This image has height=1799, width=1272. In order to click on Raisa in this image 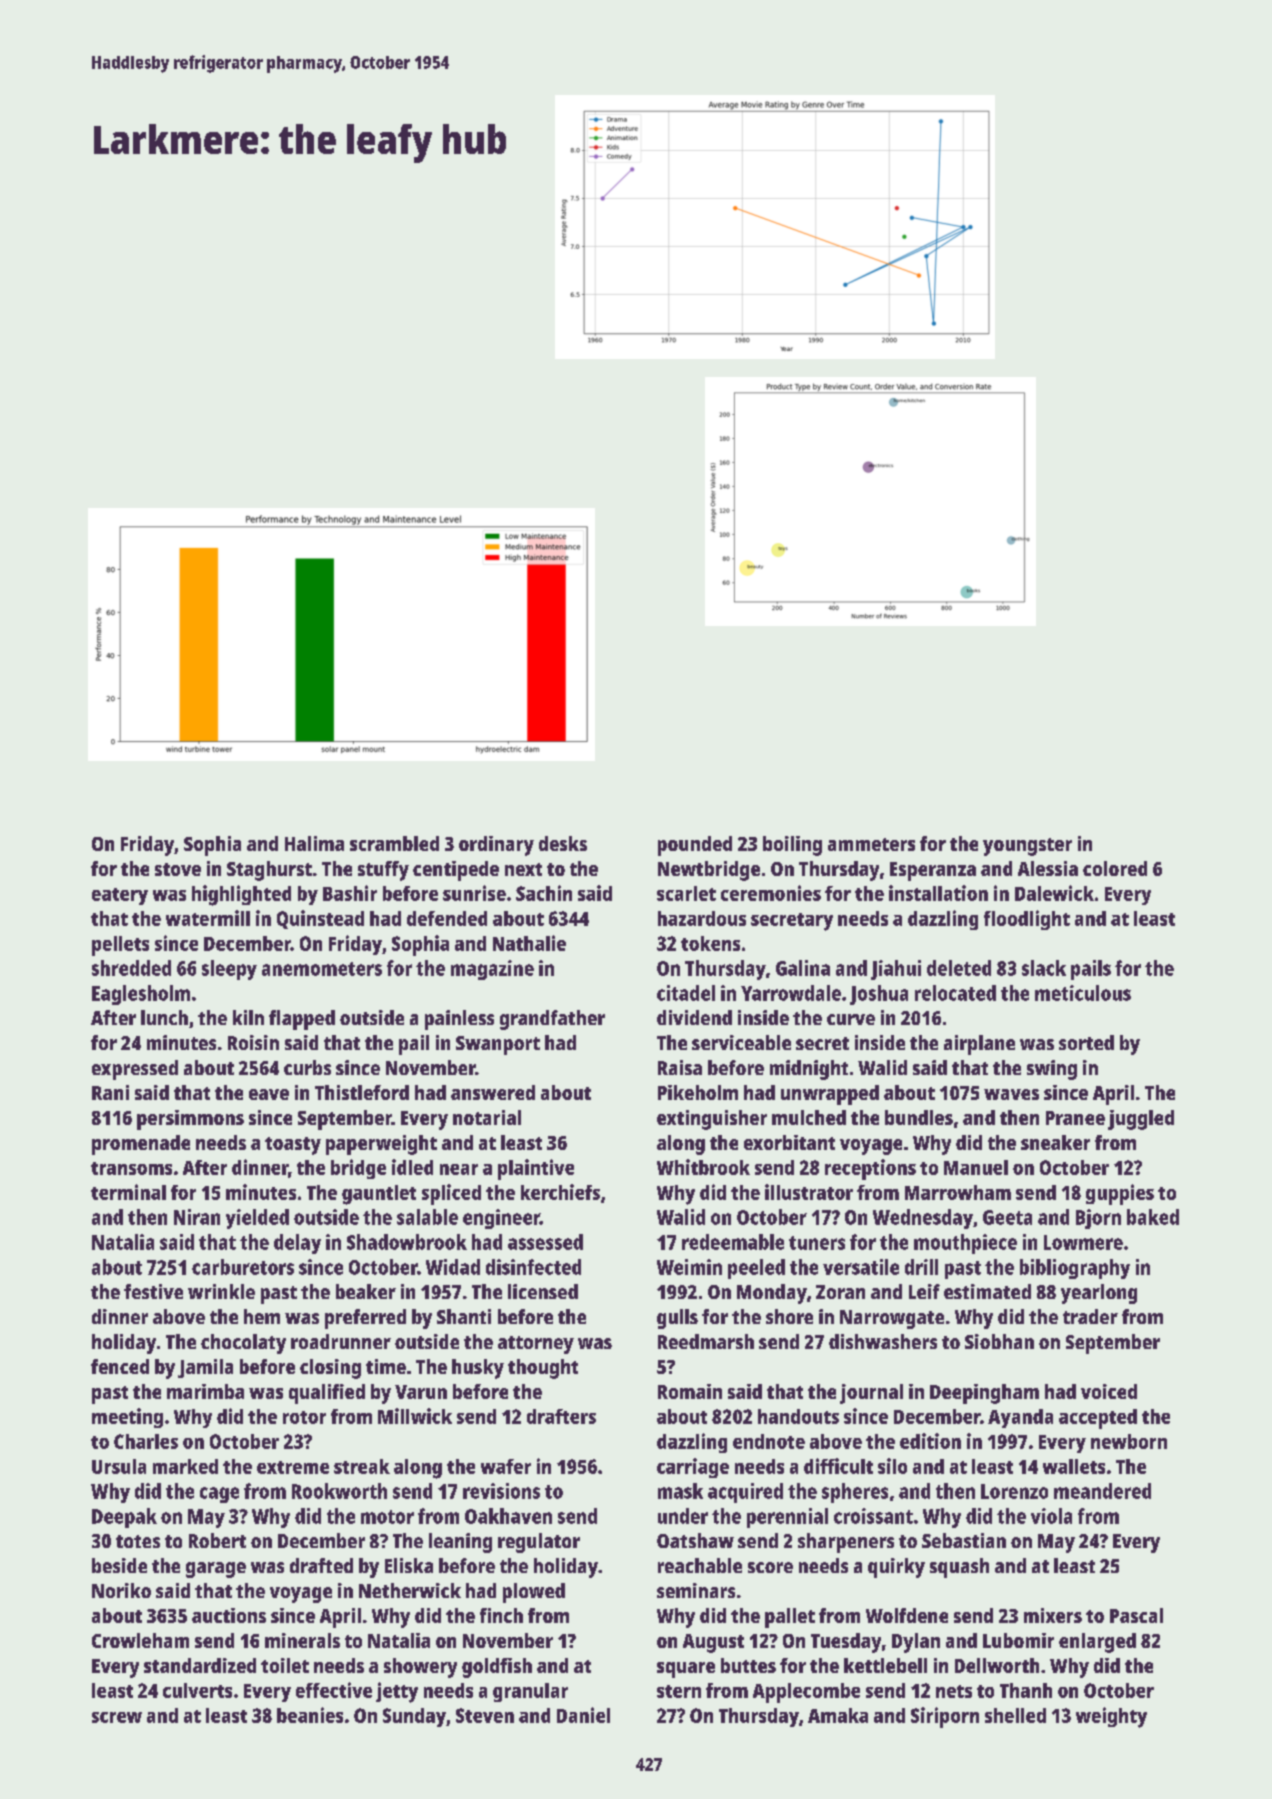, I will do `click(680, 1067)`.
